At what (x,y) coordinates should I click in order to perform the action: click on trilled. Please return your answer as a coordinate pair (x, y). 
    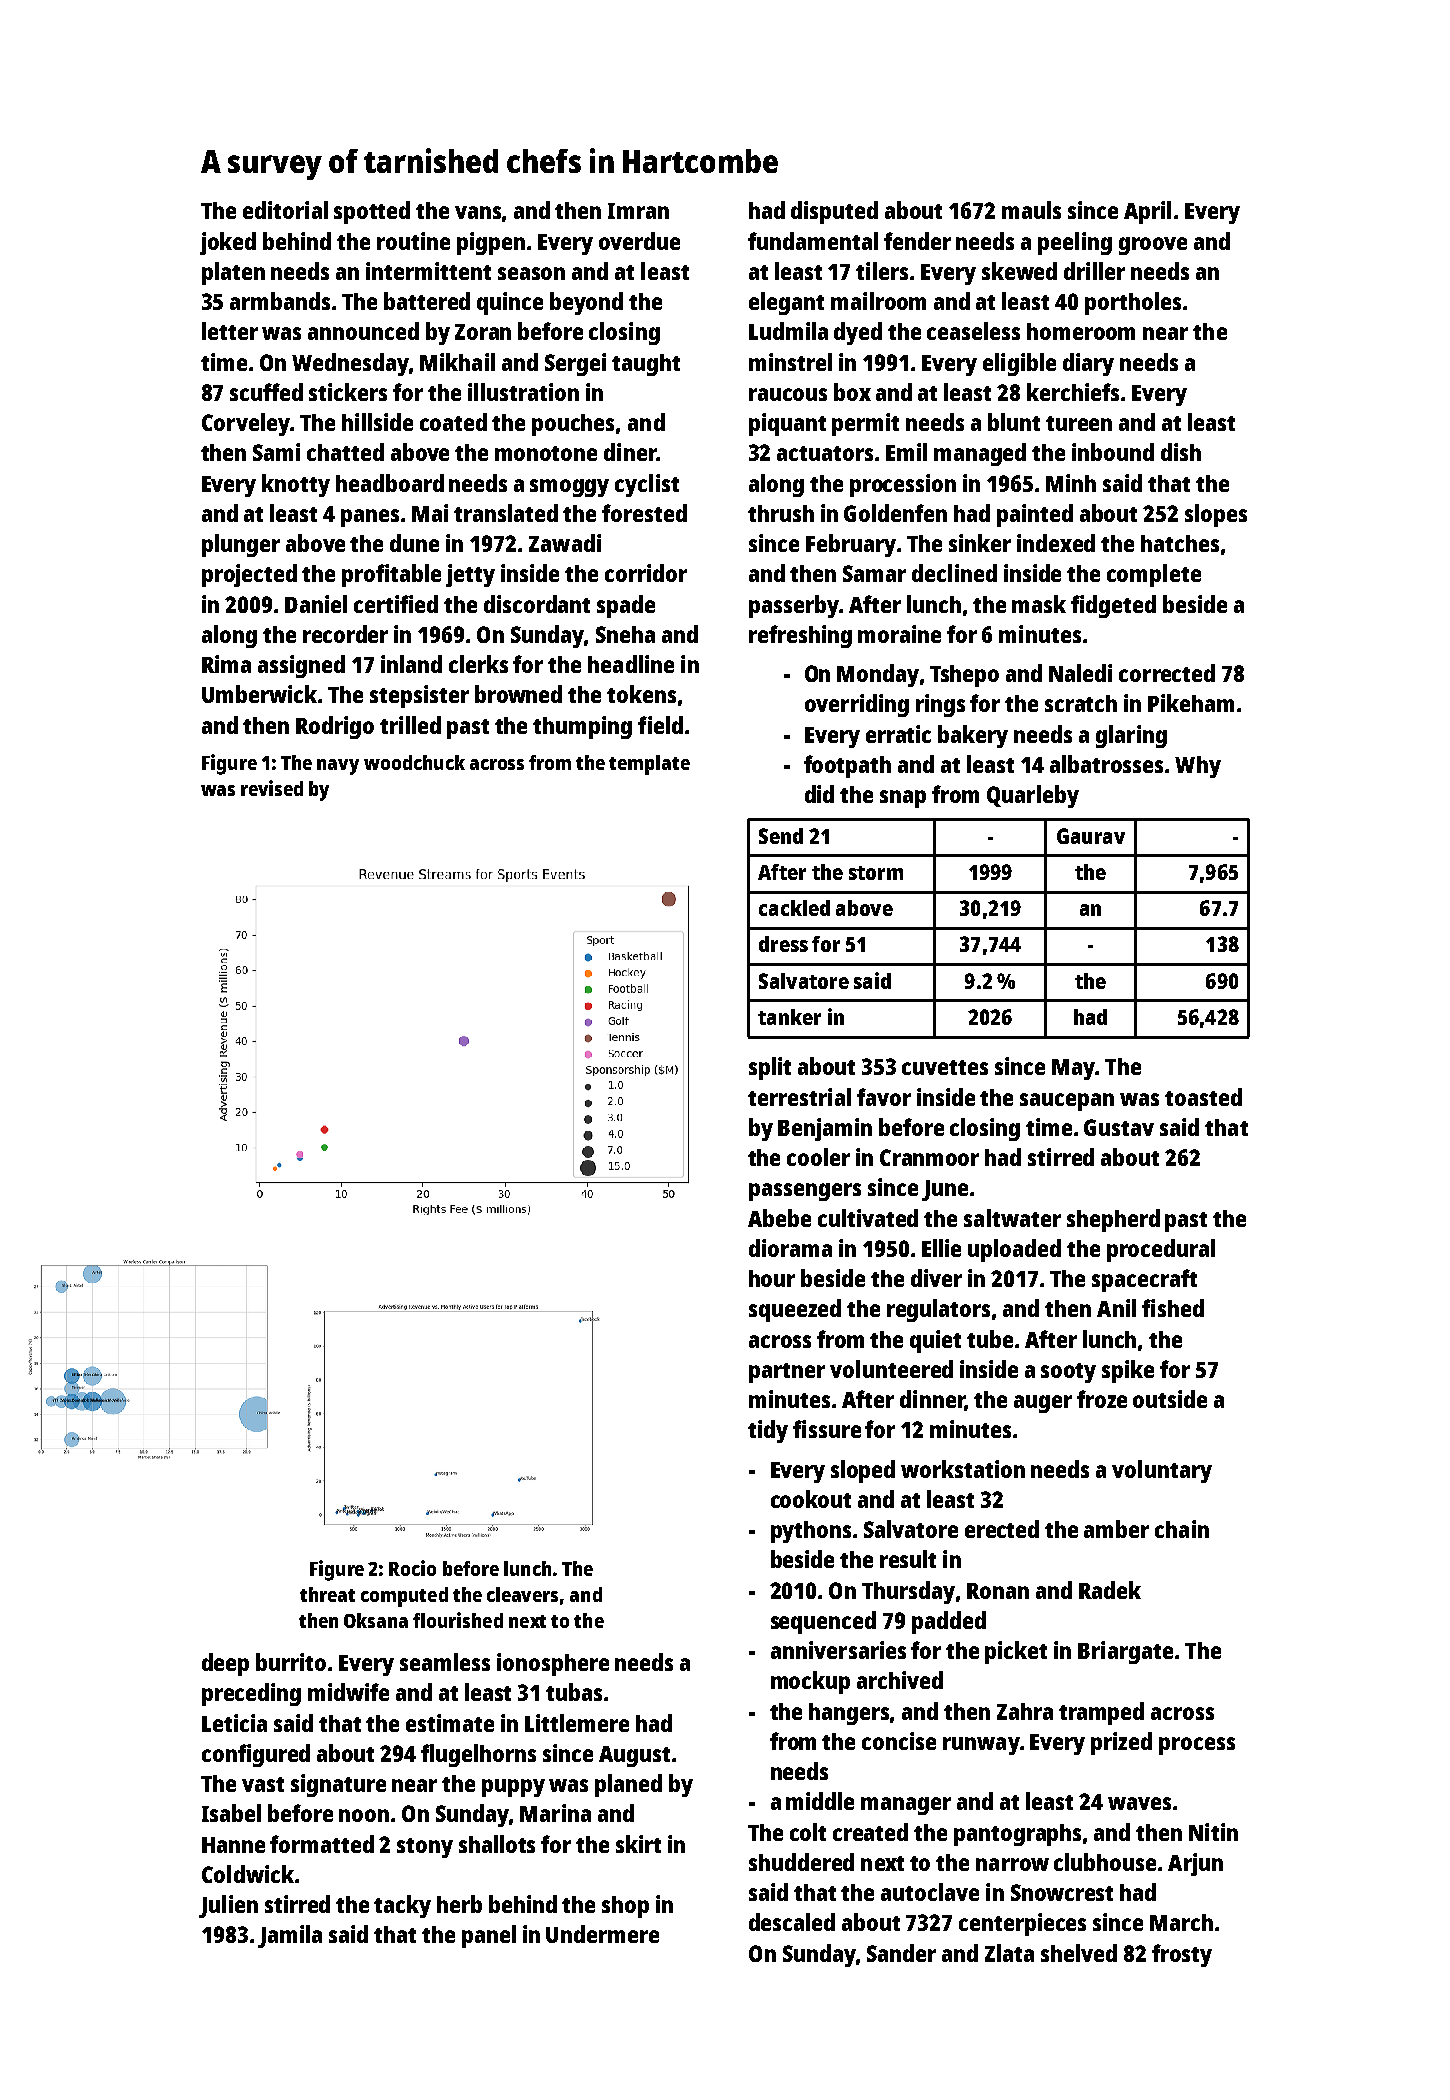
    Looking at the image, I should click on (410, 725).
